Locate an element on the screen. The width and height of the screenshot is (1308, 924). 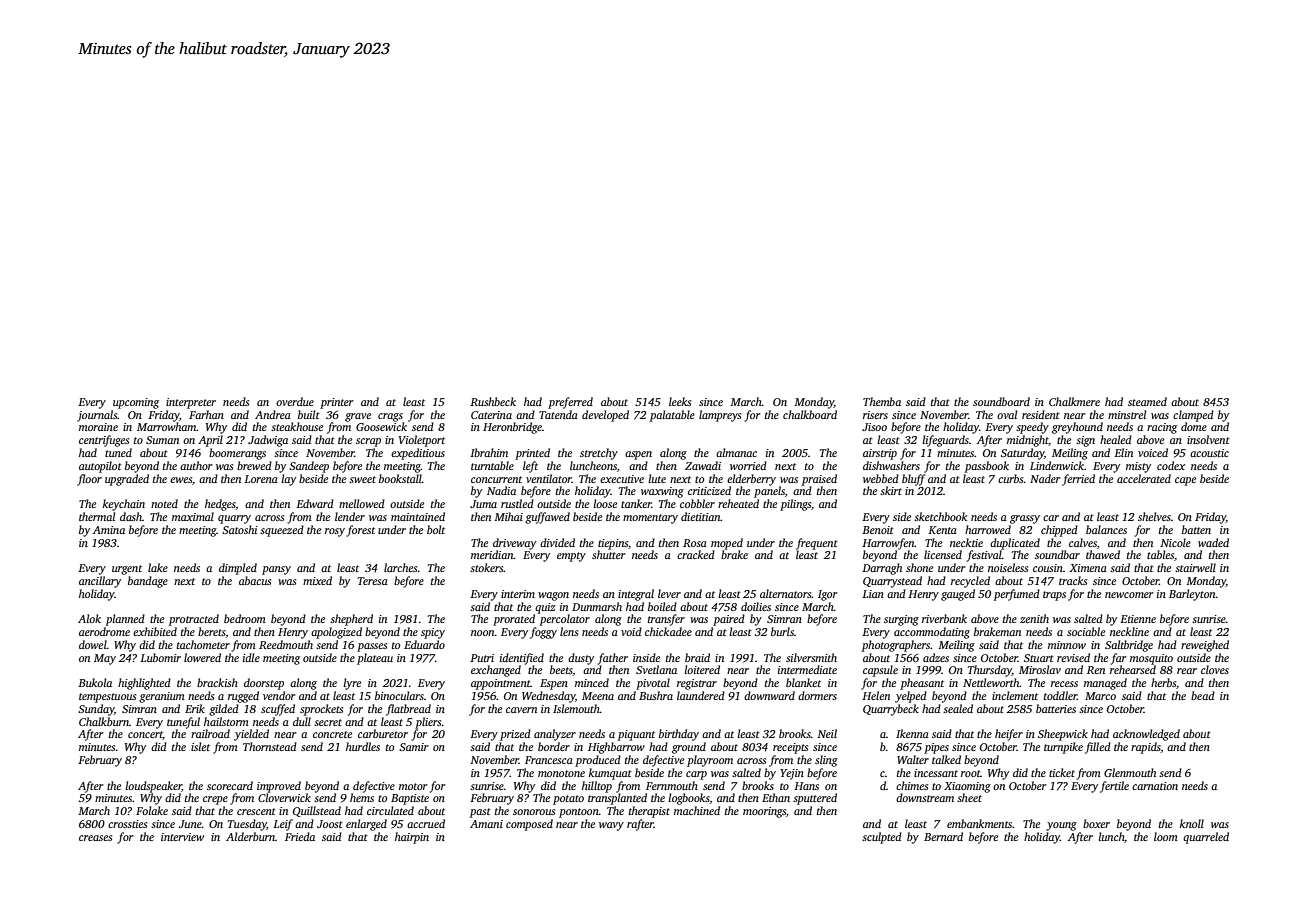
improved is located at coordinates (279, 787).
